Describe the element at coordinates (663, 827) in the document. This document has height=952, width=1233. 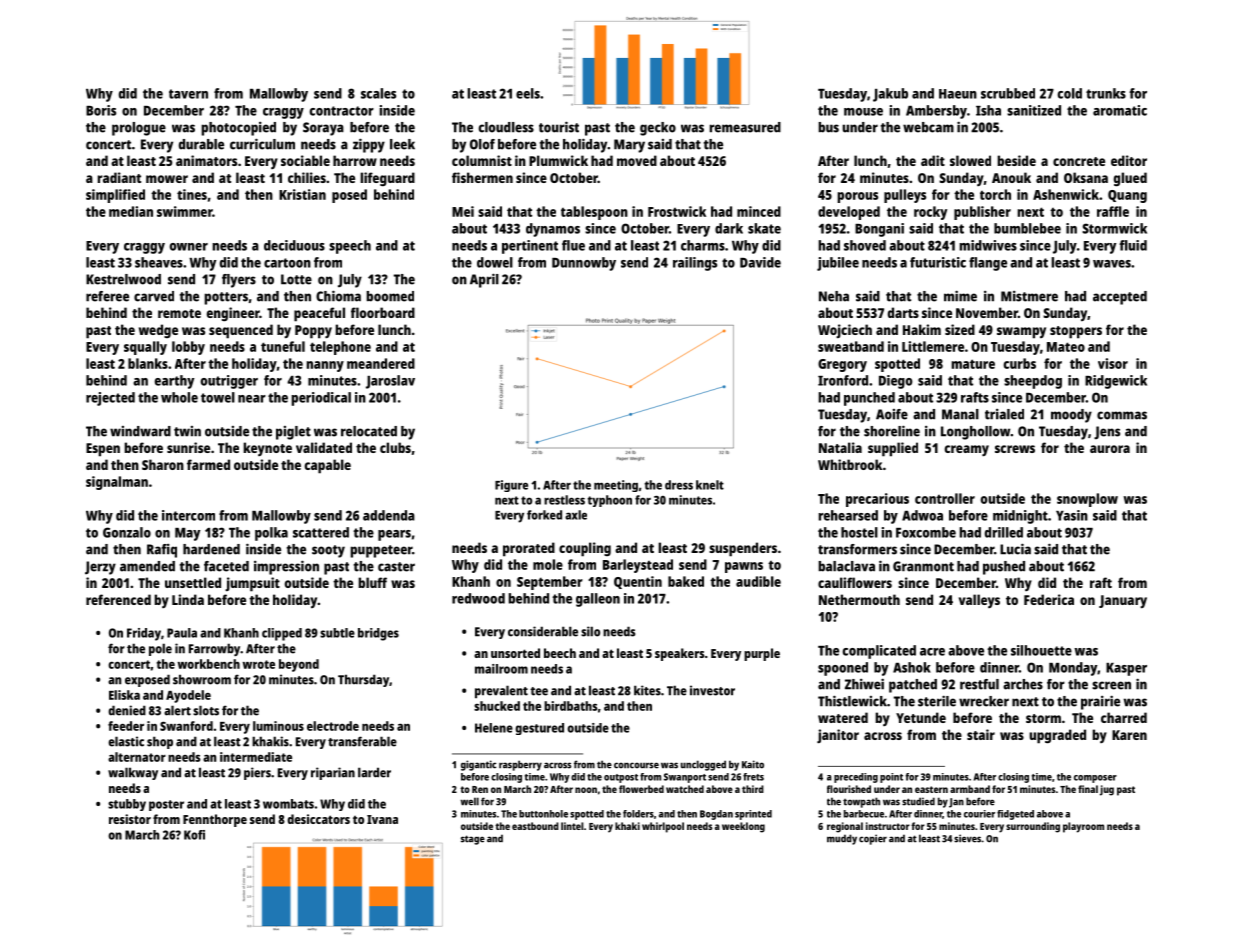
I see `whirlpool` at that location.
